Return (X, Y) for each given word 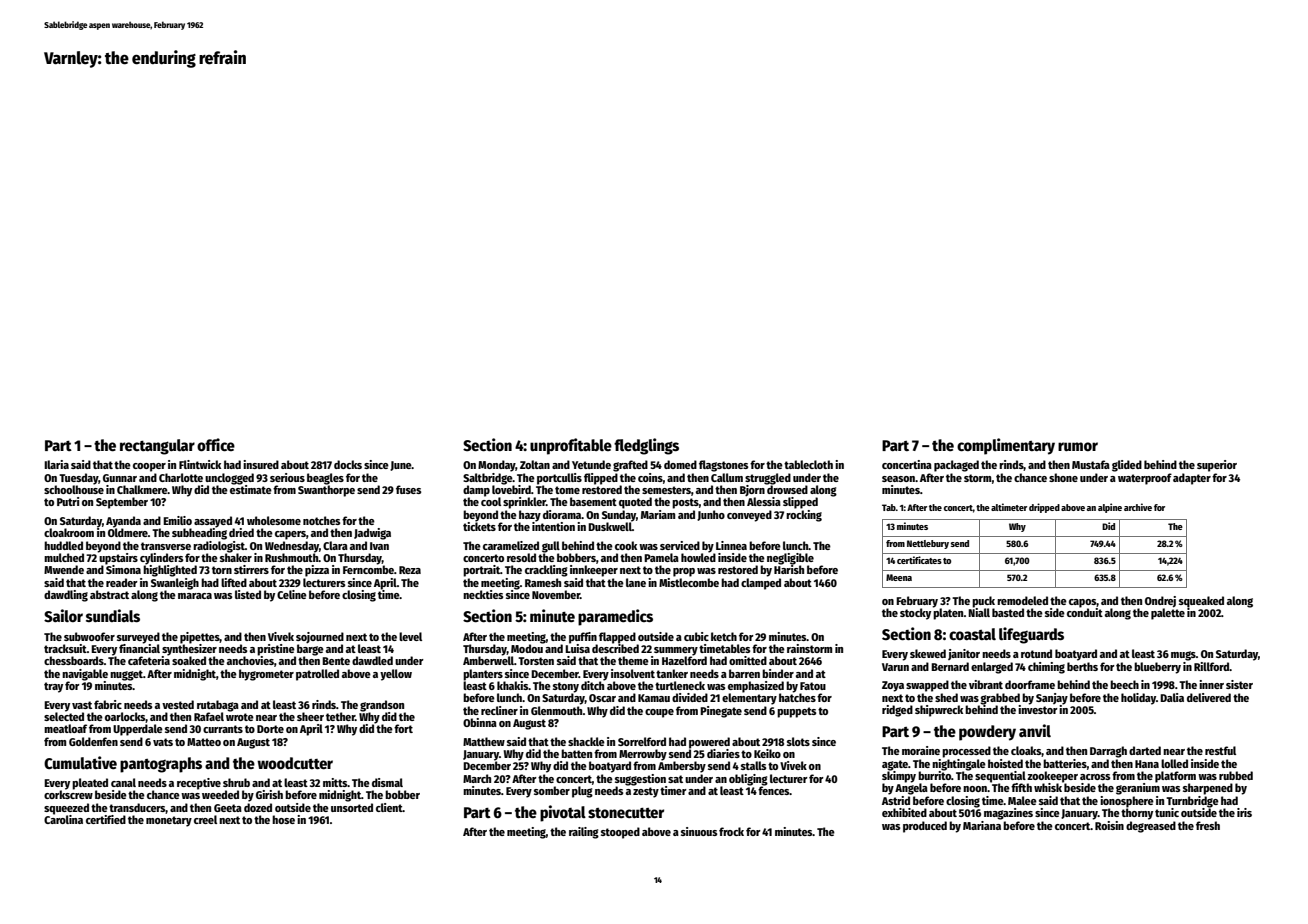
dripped (1044, 508)
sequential (1000, 777)
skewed (928, 653)
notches (321, 520)
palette (1168, 614)
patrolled (317, 675)
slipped (800, 503)
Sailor (63, 616)
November (556, 594)
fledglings (646, 446)
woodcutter (295, 763)
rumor (1078, 446)
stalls (753, 765)
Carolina (63, 819)
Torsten (536, 661)
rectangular (157, 447)
